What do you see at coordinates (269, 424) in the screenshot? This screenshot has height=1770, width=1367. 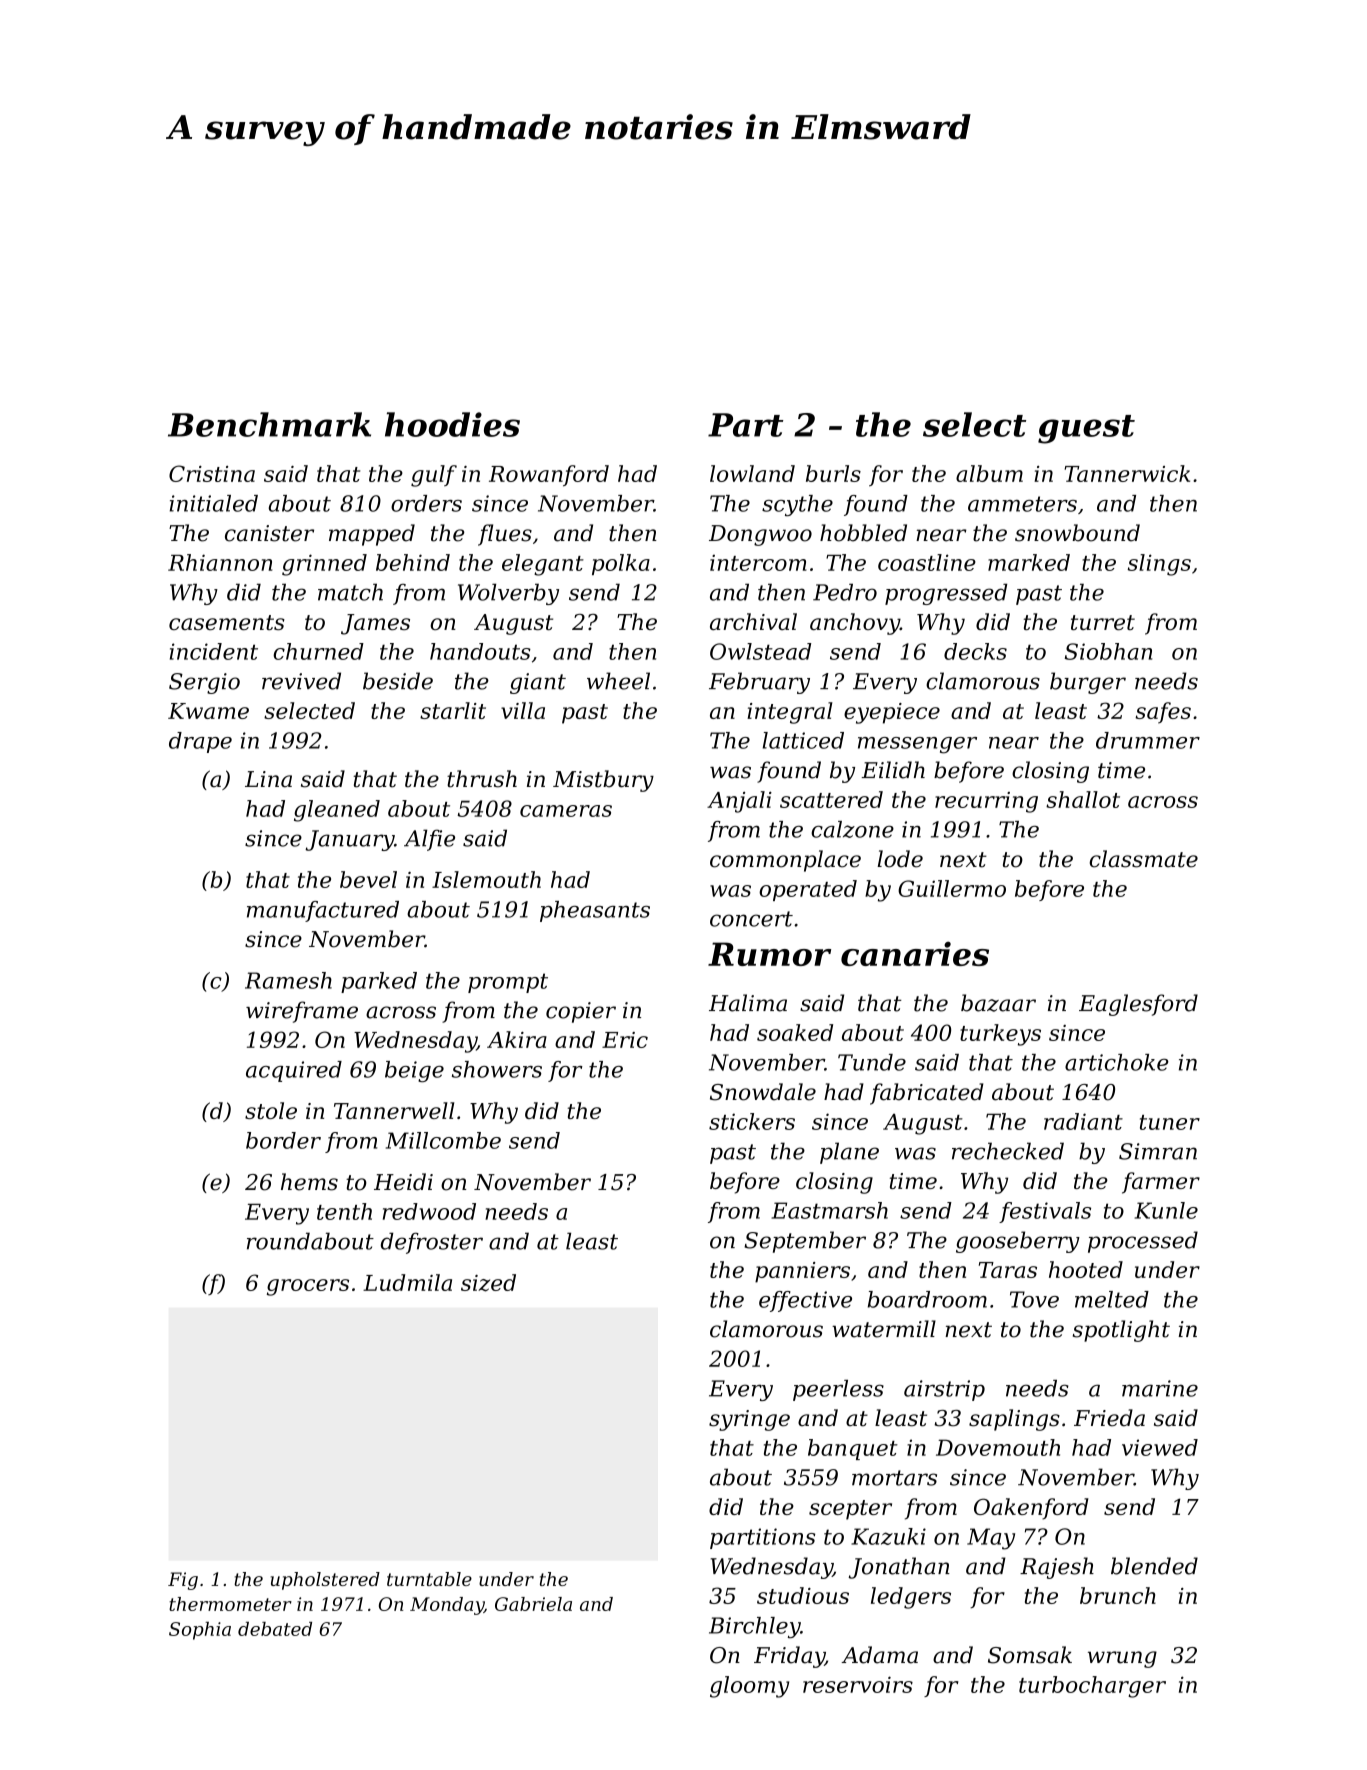 I see `Benchmark` at bounding box center [269, 424].
